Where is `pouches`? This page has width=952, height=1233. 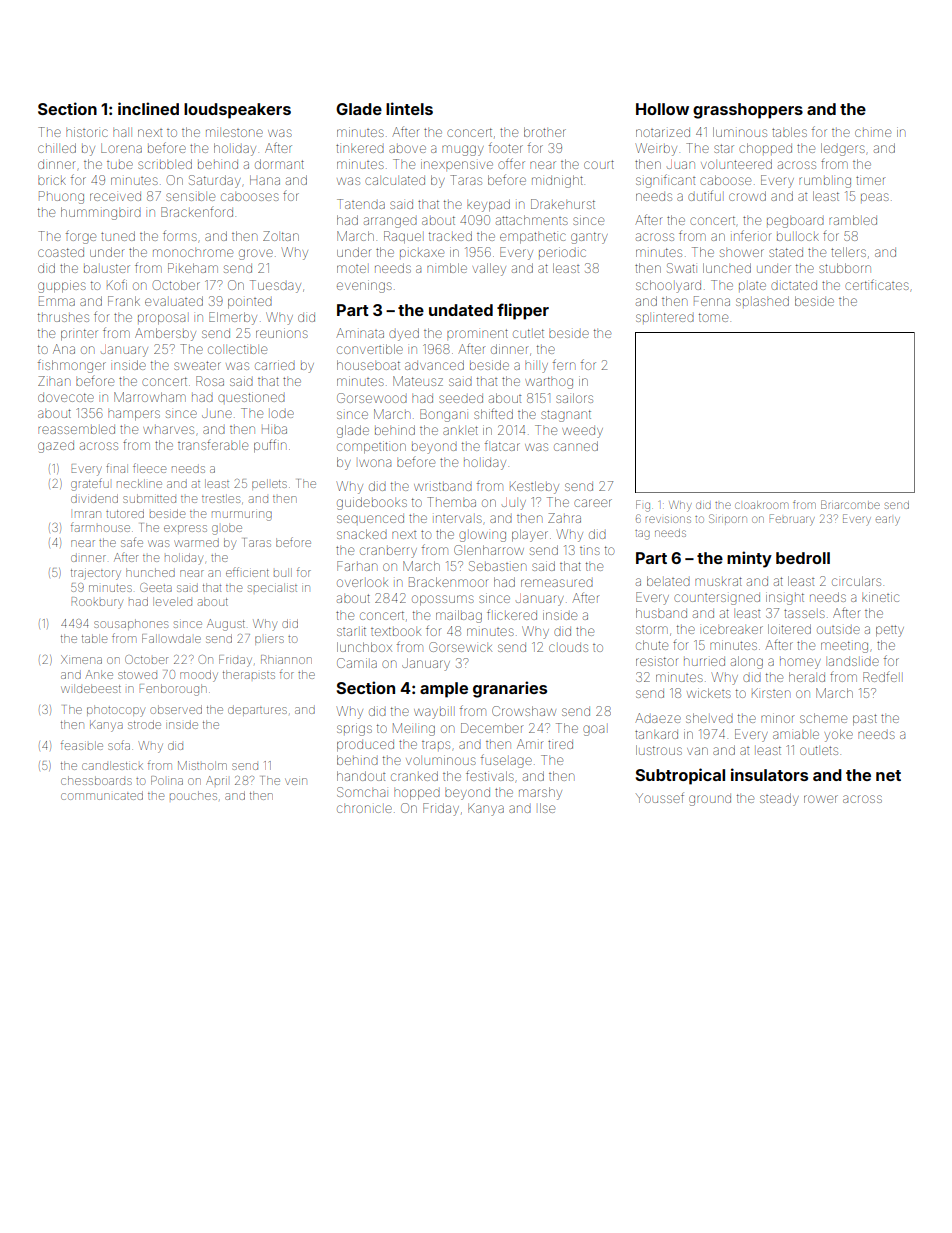
pouches is located at coordinates (193, 795).
